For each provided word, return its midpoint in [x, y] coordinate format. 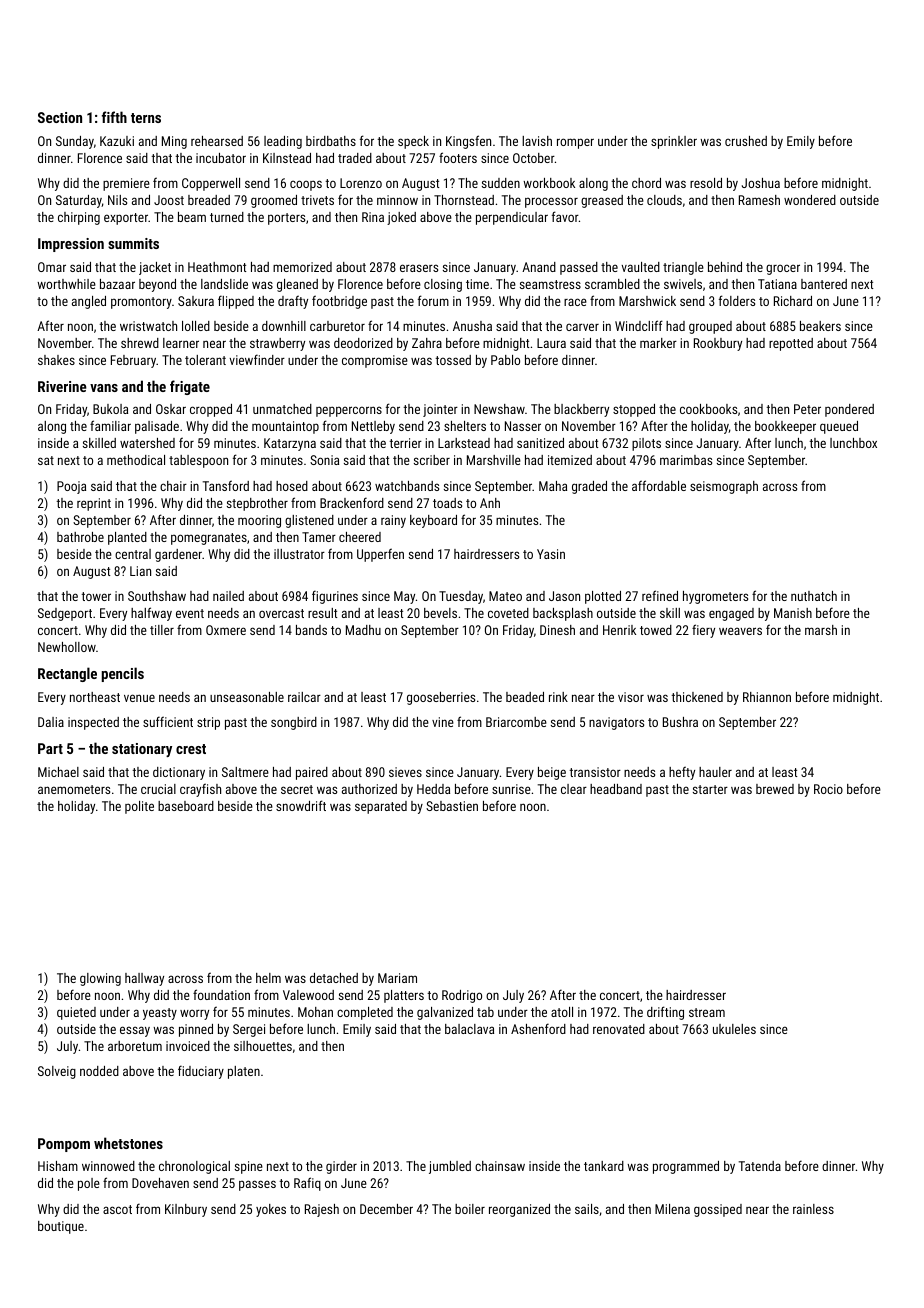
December [386, 1209]
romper [575, 143]
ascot [117, 1209]
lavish [537, 141]
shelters [465, 426]
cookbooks [708, 409]
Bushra [680, 722]
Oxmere [226, 630]
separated [381, 807]
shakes [56, 360]
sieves [405, 772]
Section [60, 117]
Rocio [828, 789]
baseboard [186, 806]
